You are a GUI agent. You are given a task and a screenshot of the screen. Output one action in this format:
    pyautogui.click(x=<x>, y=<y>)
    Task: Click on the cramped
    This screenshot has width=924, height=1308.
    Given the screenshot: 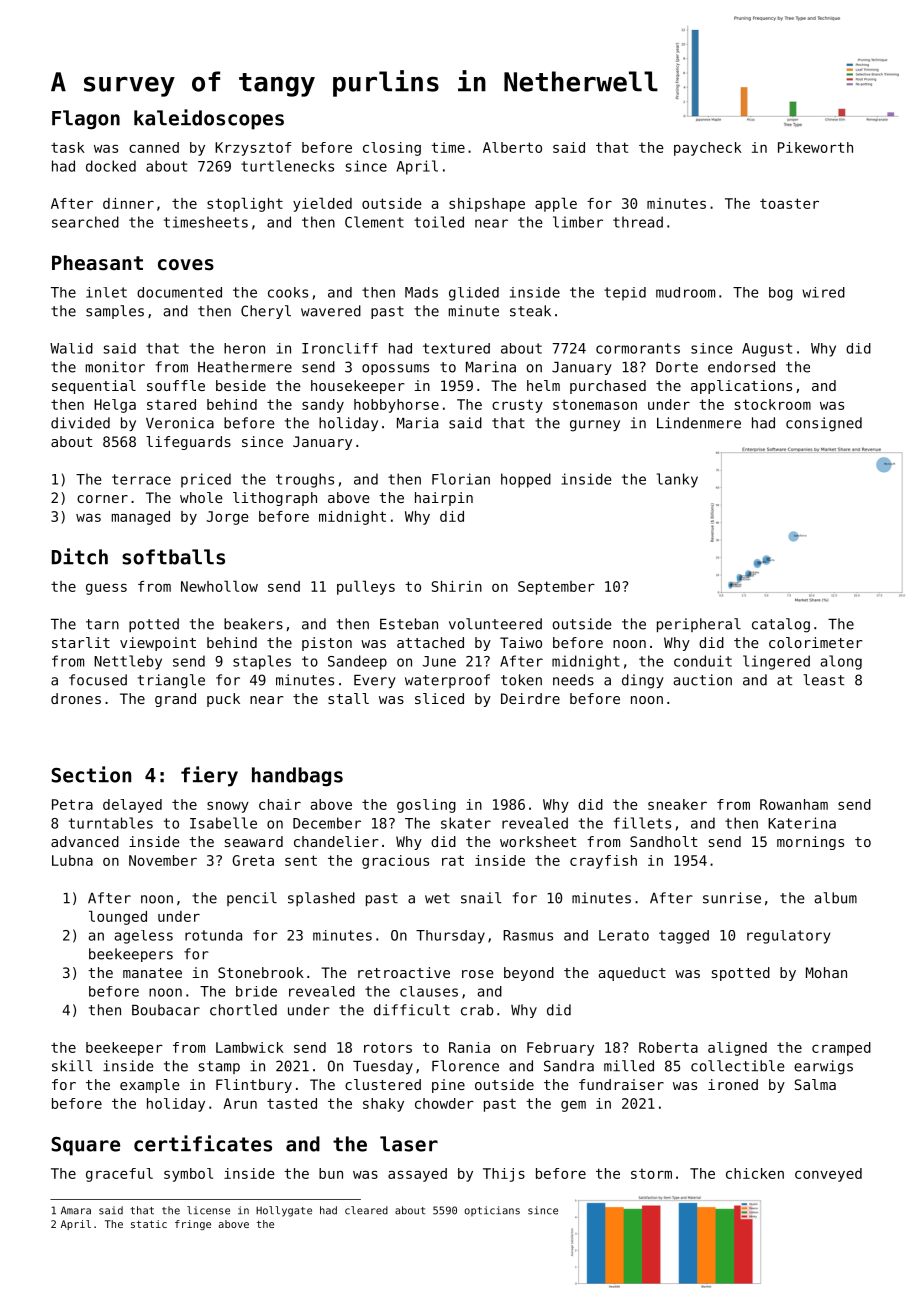 What is the action you would take?
    pyautogui.click(x=841, y=1049)
